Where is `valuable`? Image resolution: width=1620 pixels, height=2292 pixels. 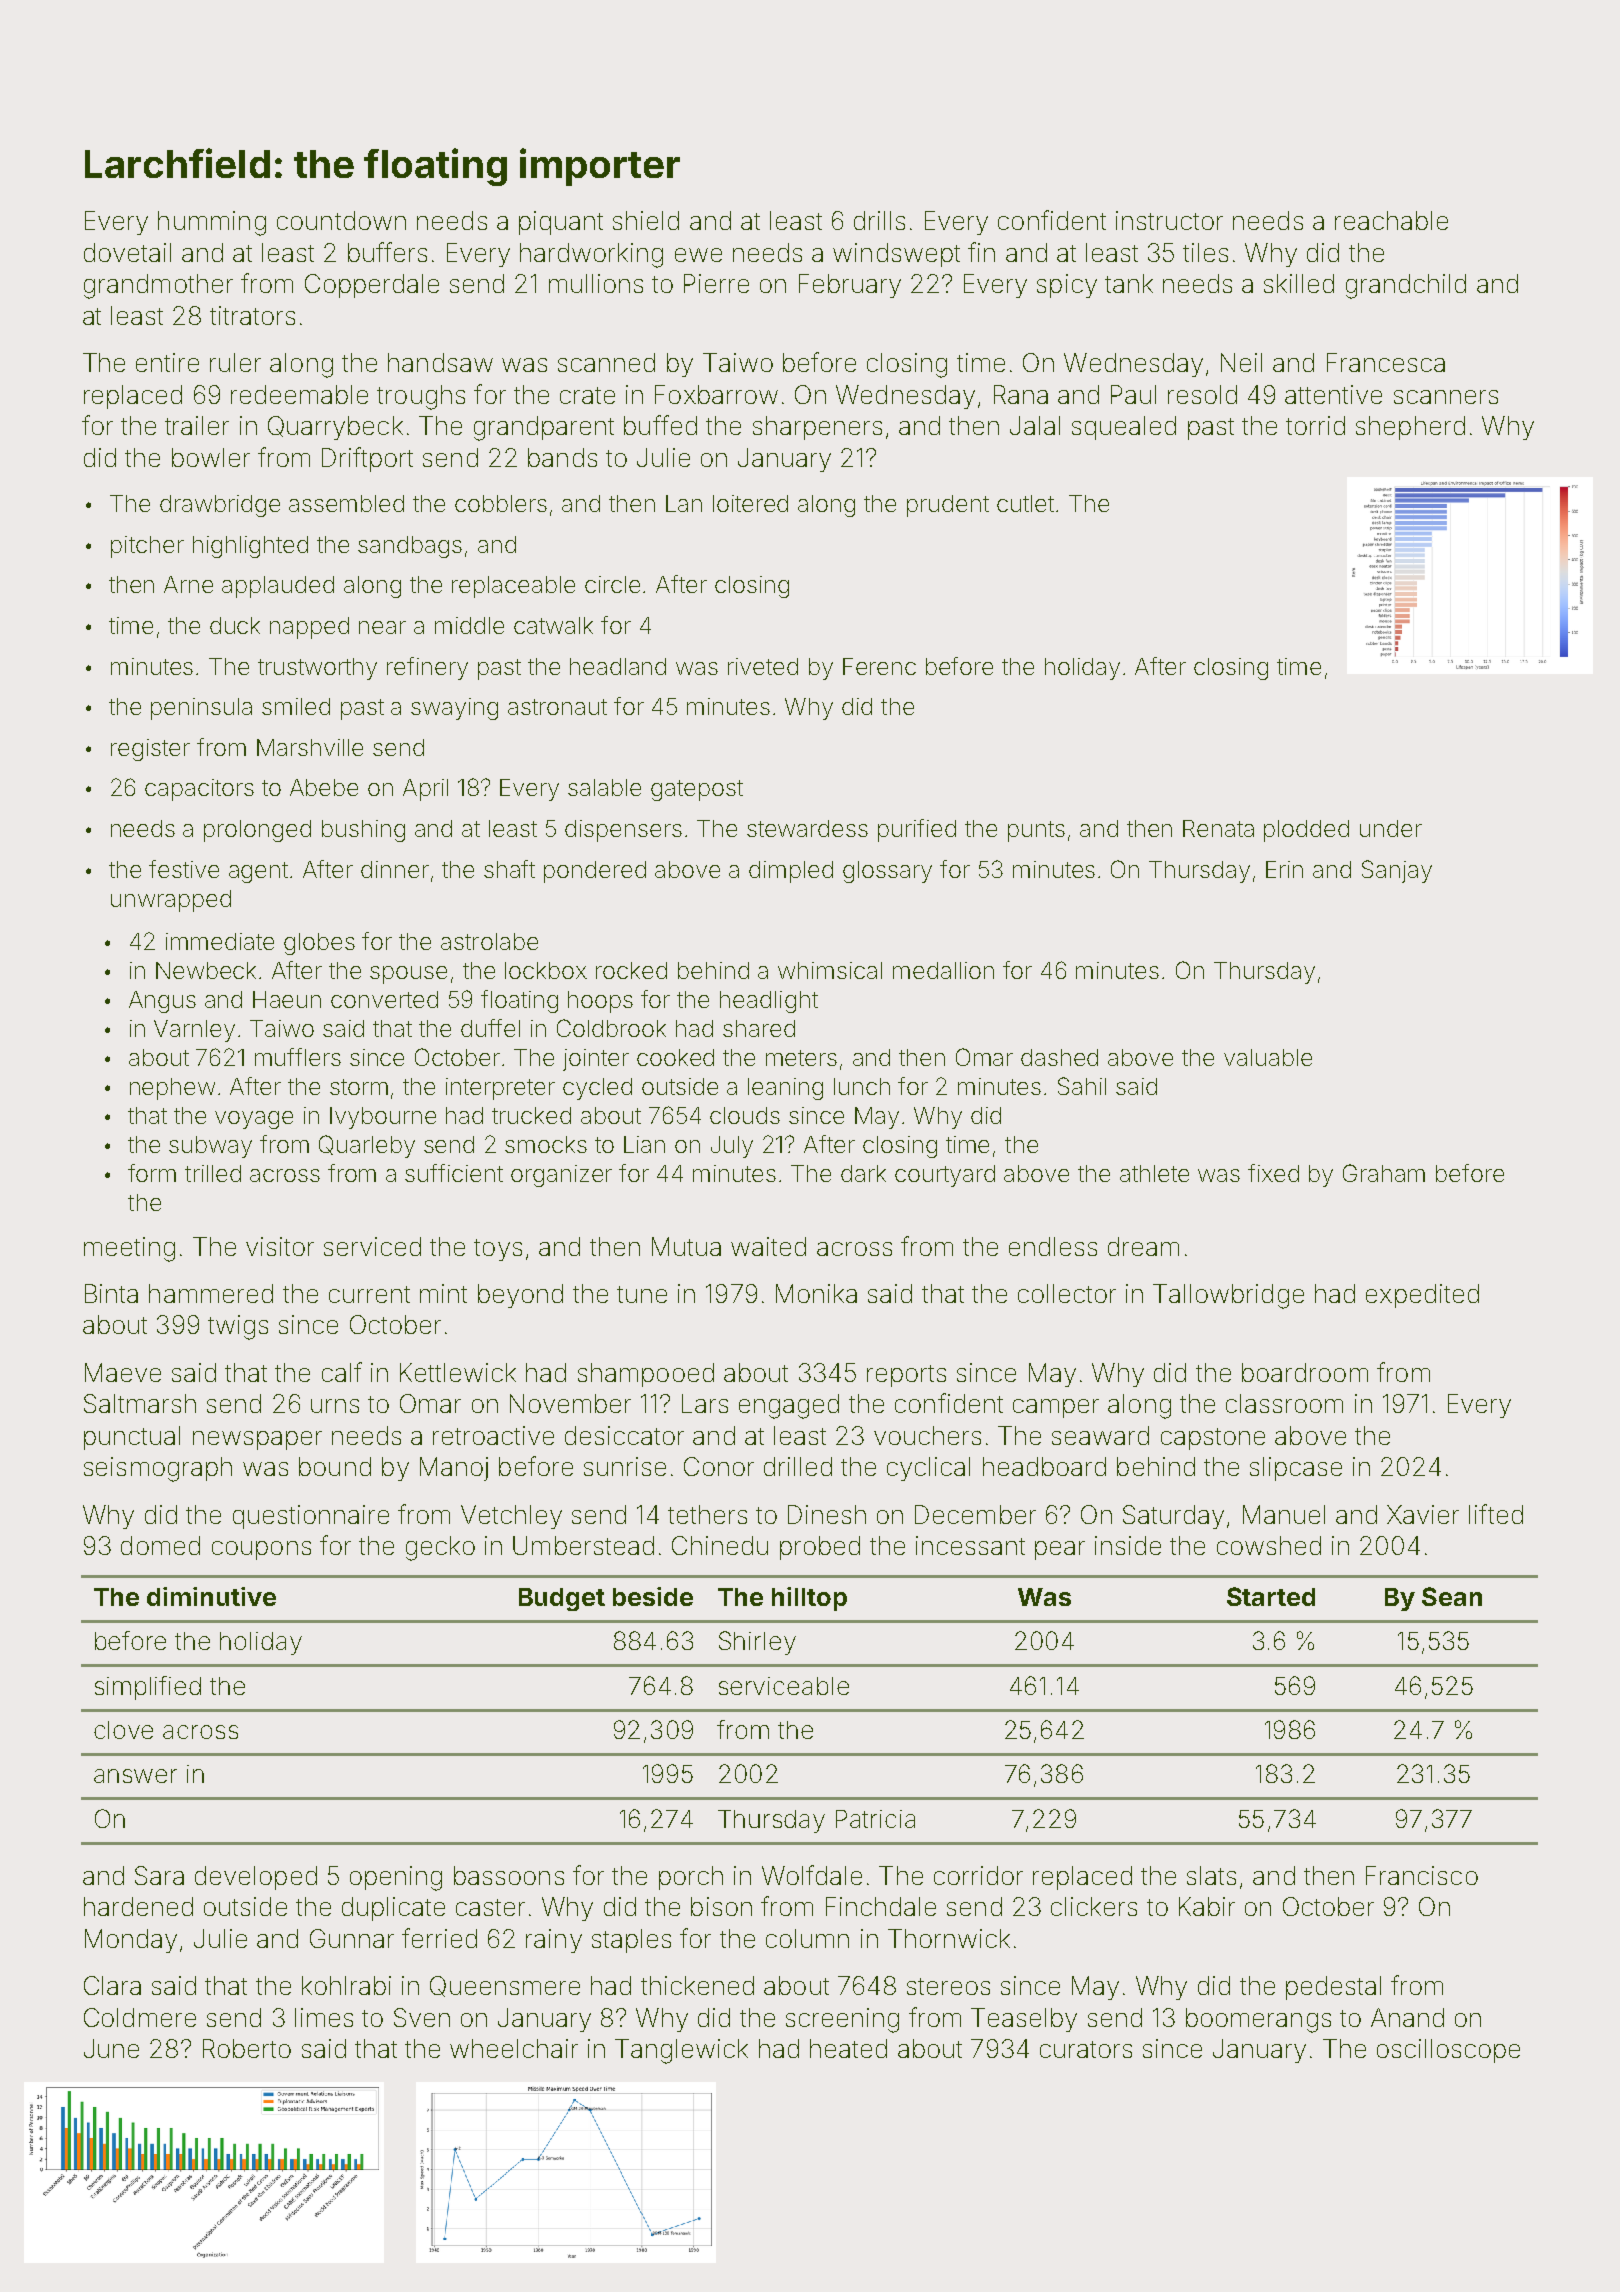 valuable is located at coordinates (1268, 1057).
